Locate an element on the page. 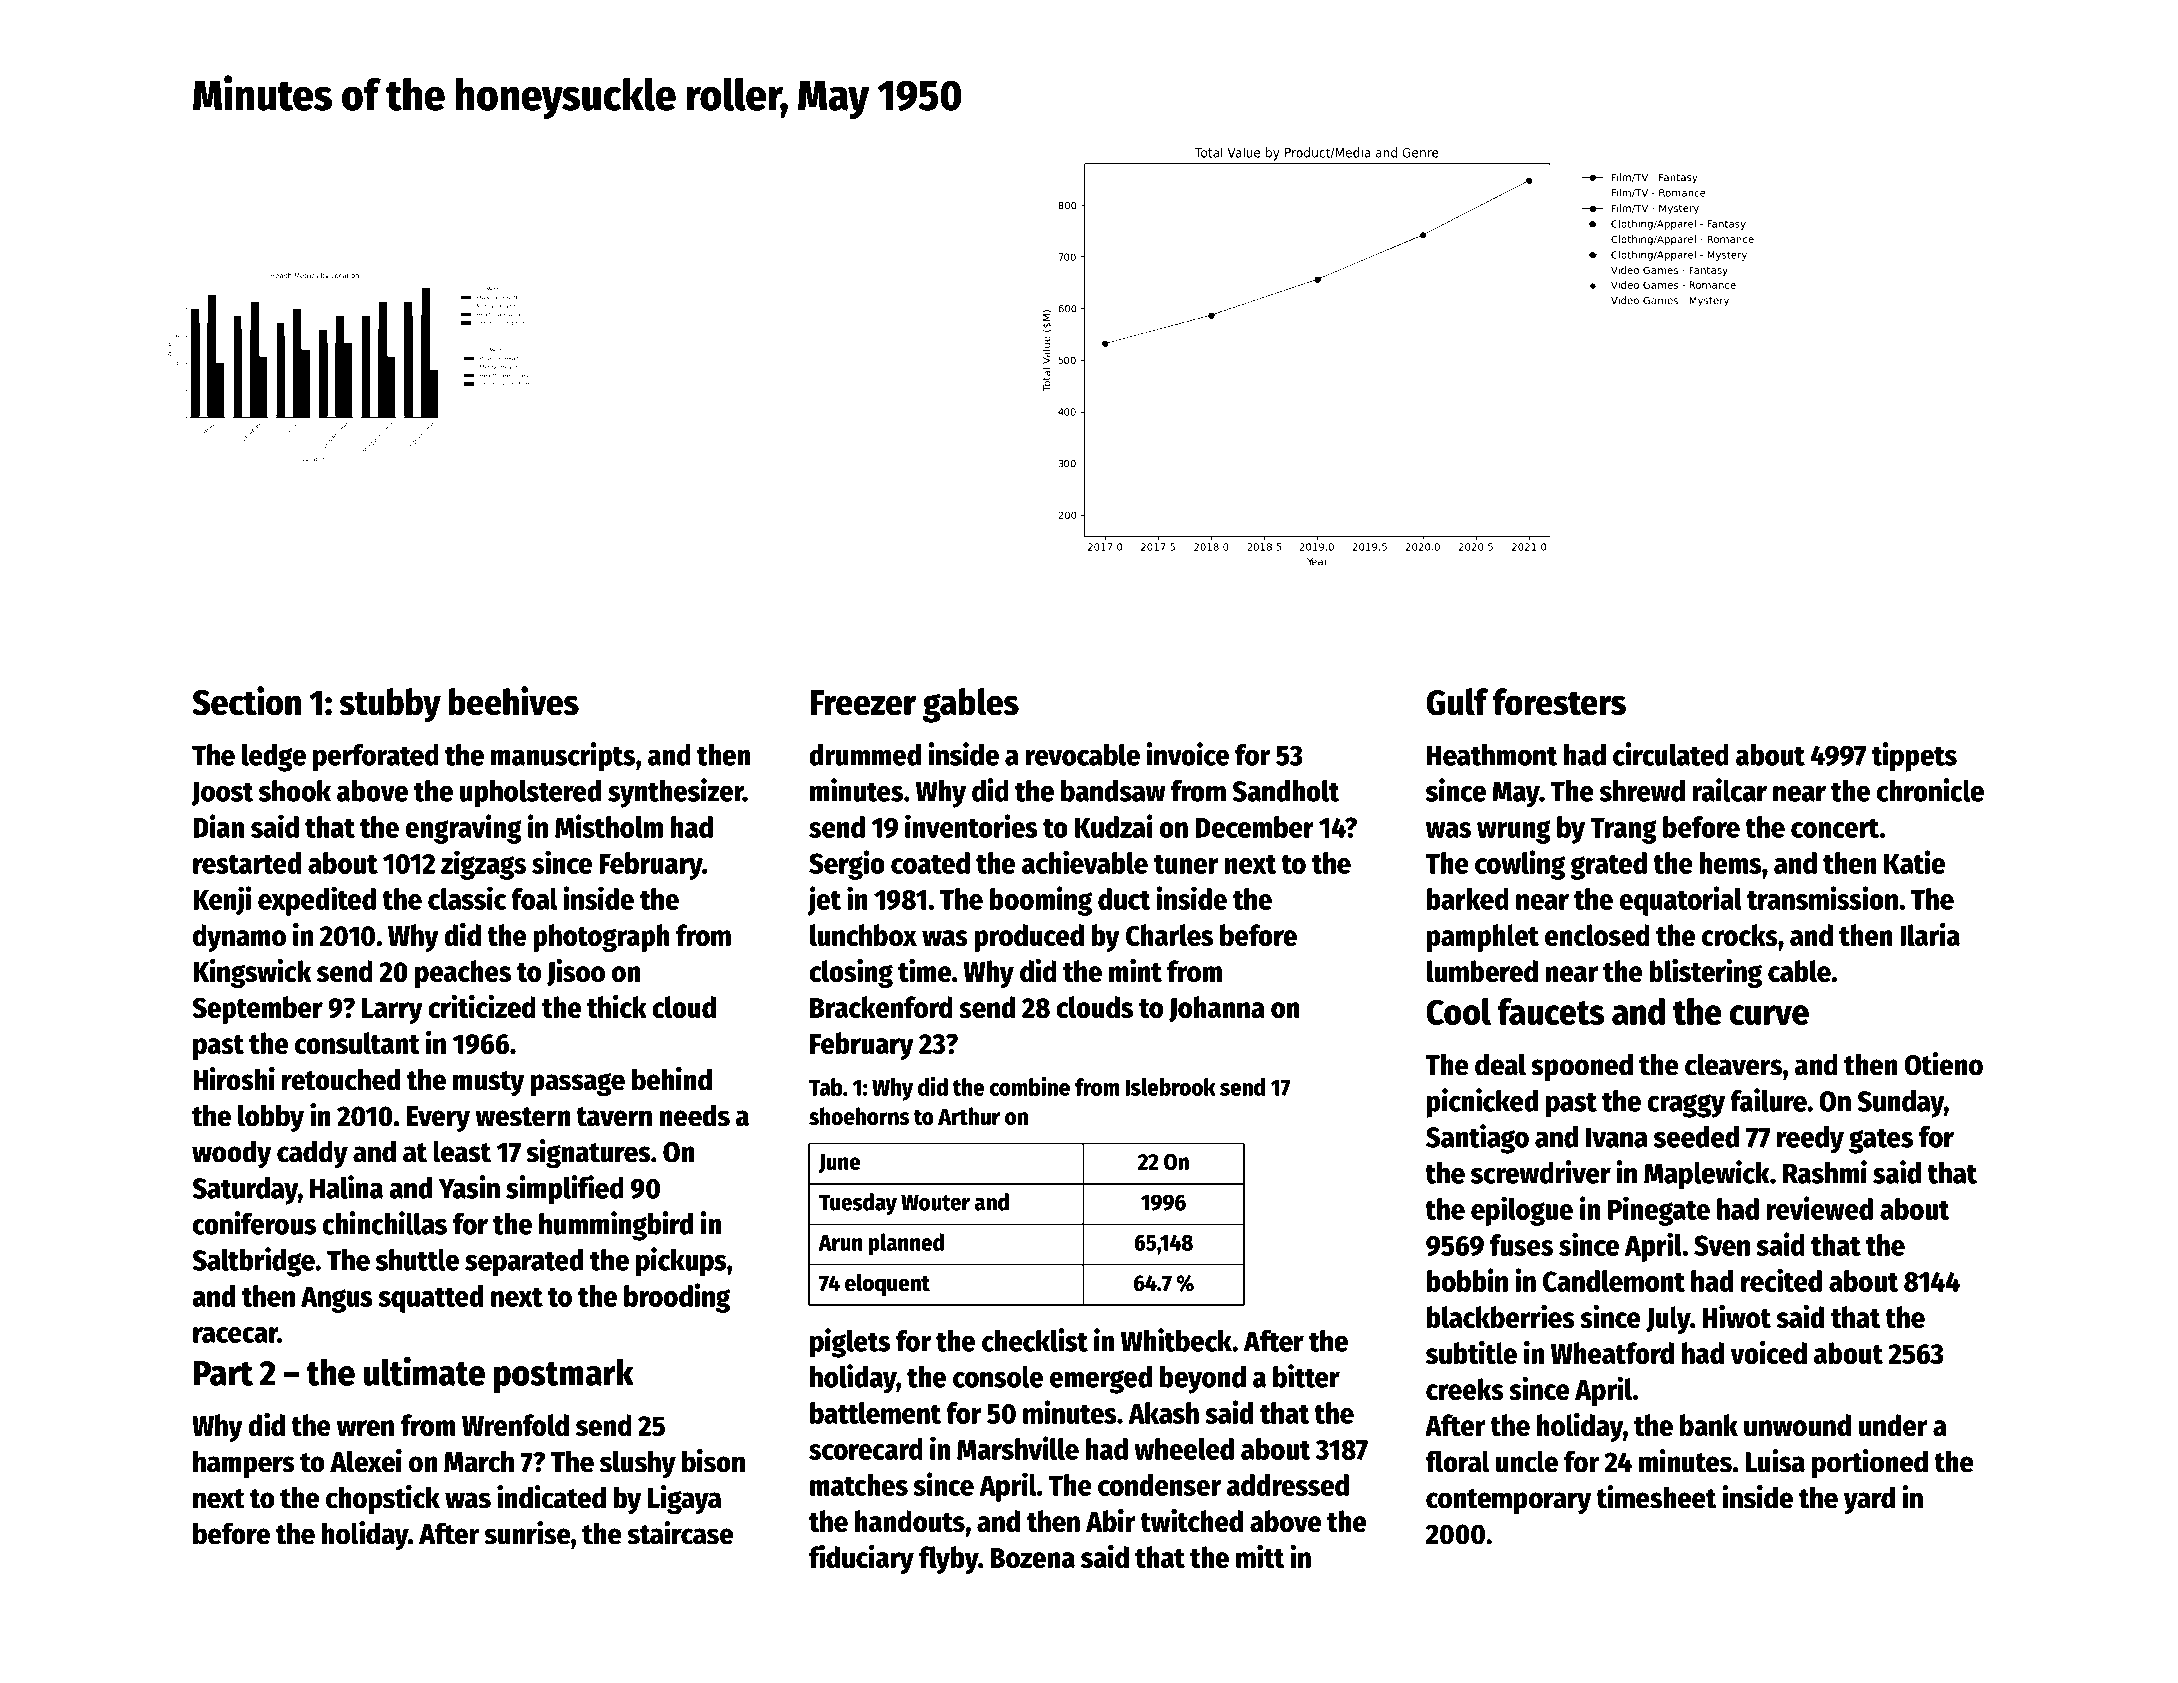 The height and width of the image is (1683, 2178). lunchbox is located at coordinates (863, 935).
